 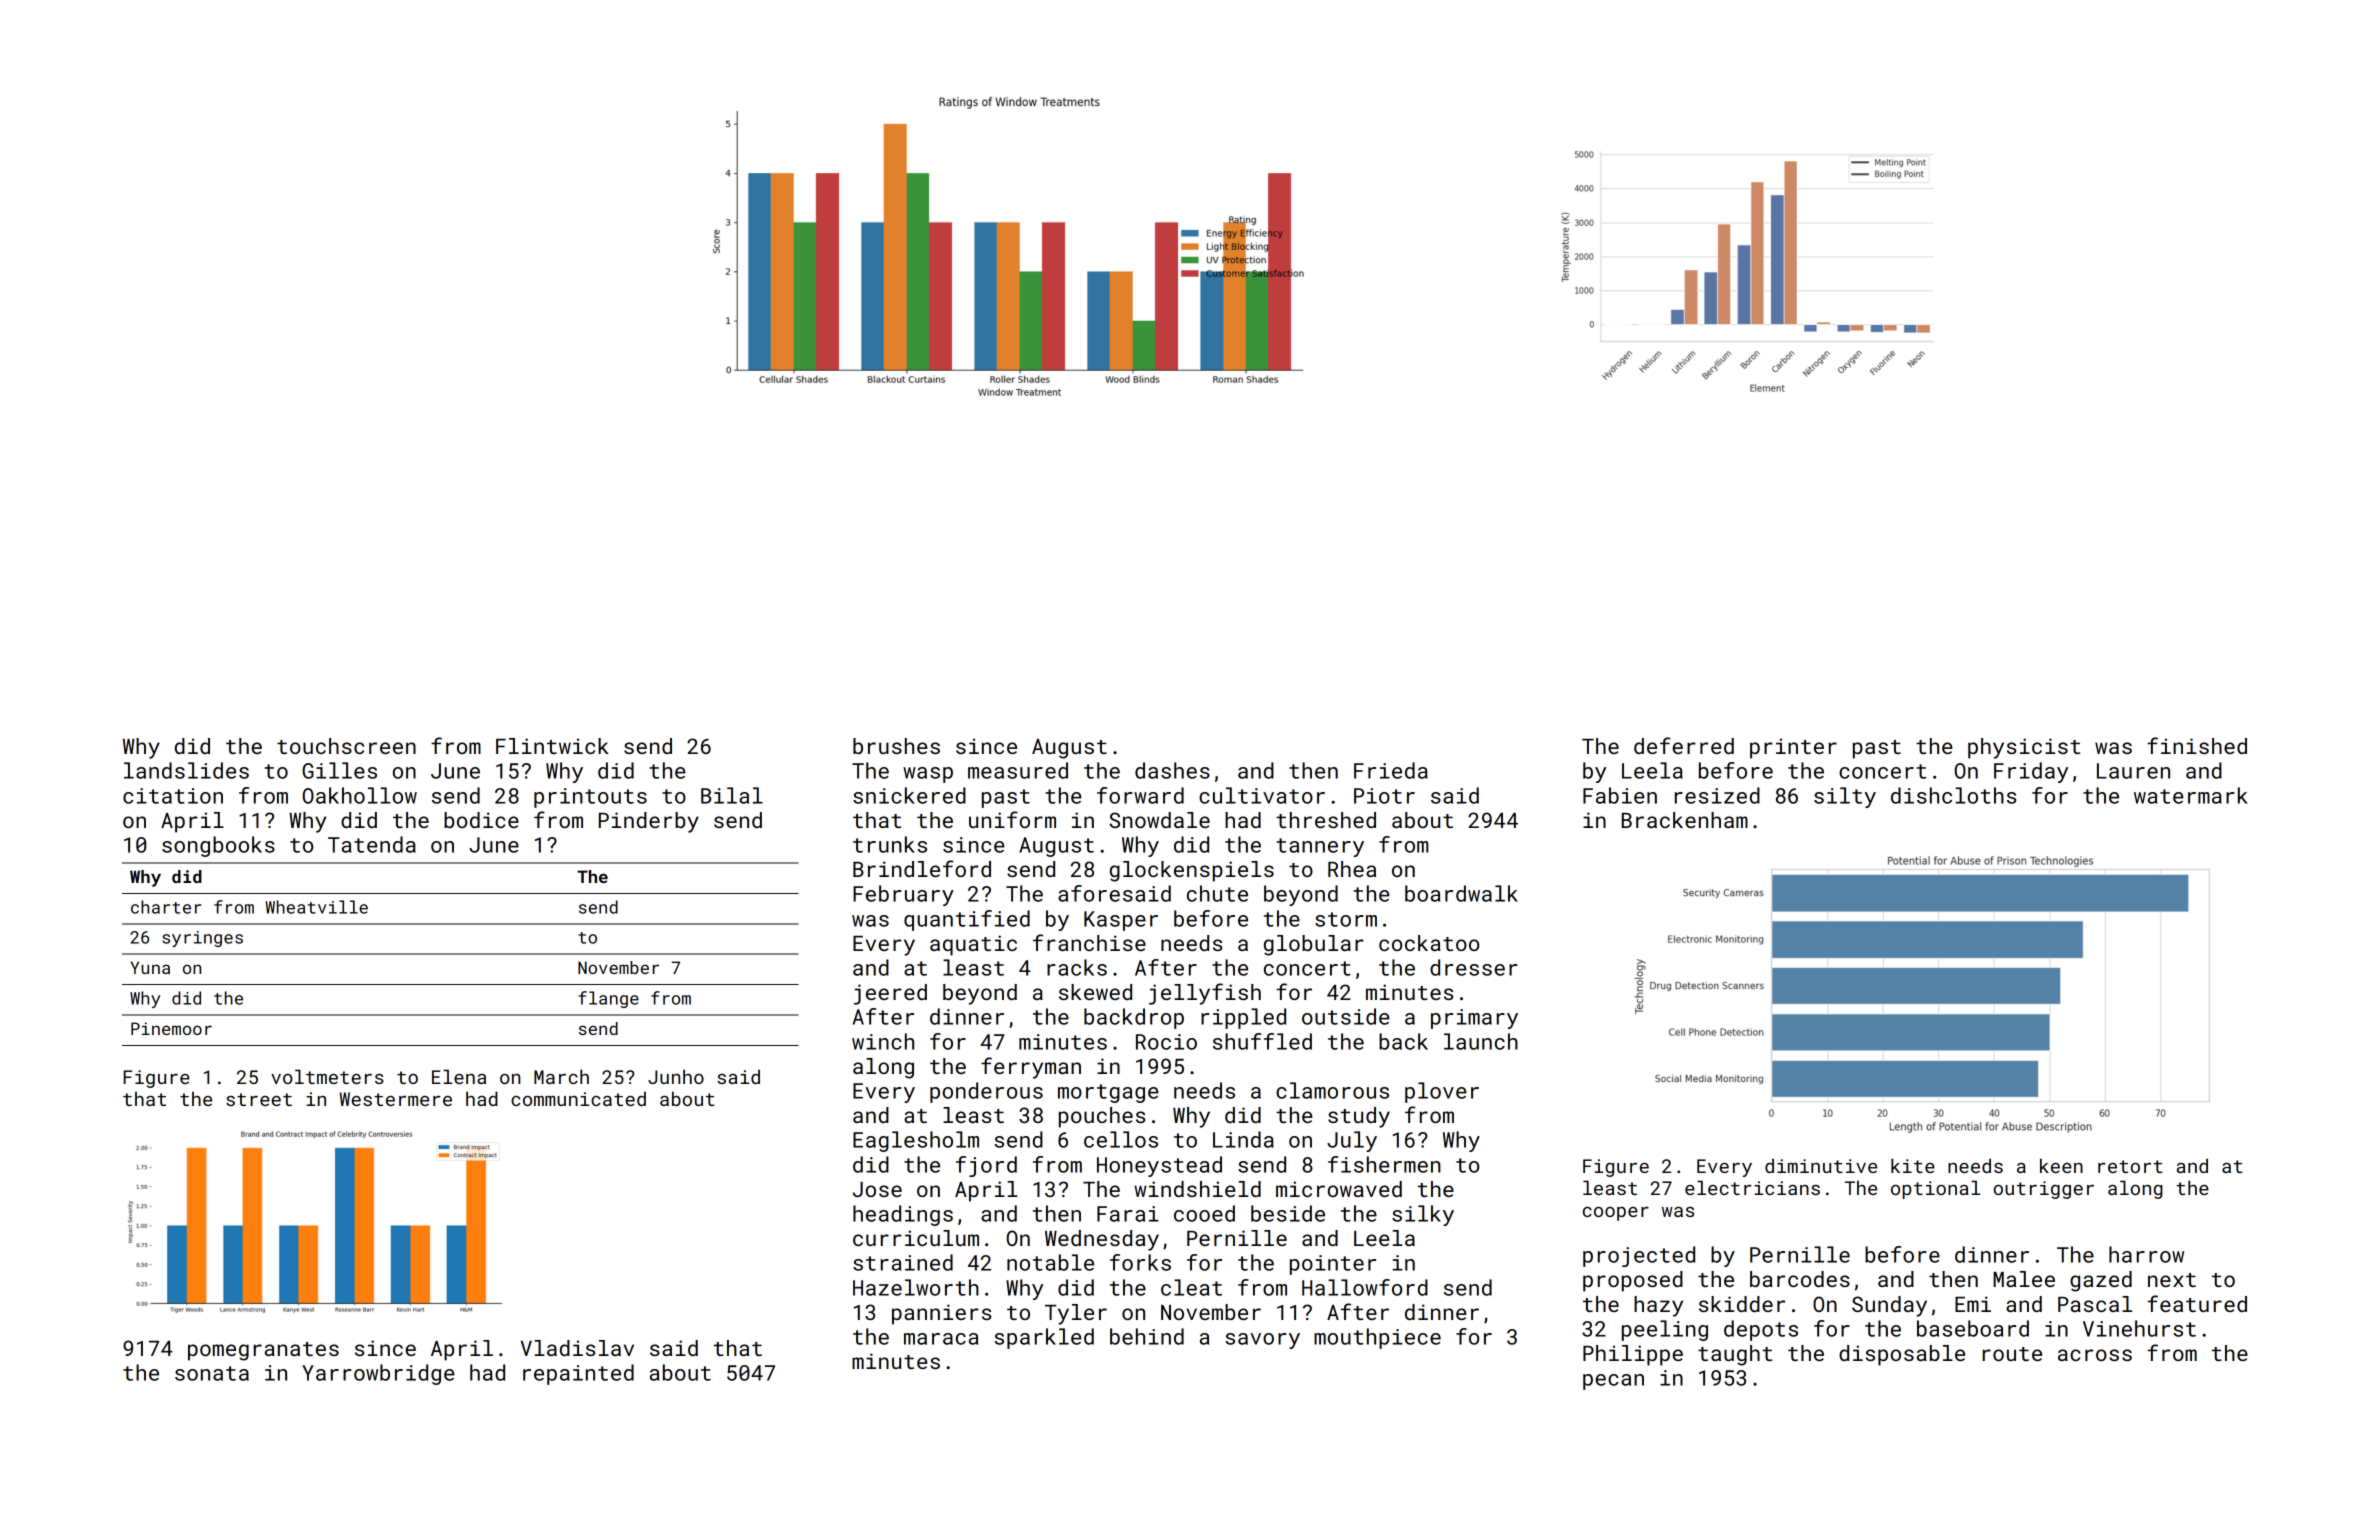 What do you see at coordinates (877, 1189) in the page?
I see `Jose` at bounding box center [877, 1189].
